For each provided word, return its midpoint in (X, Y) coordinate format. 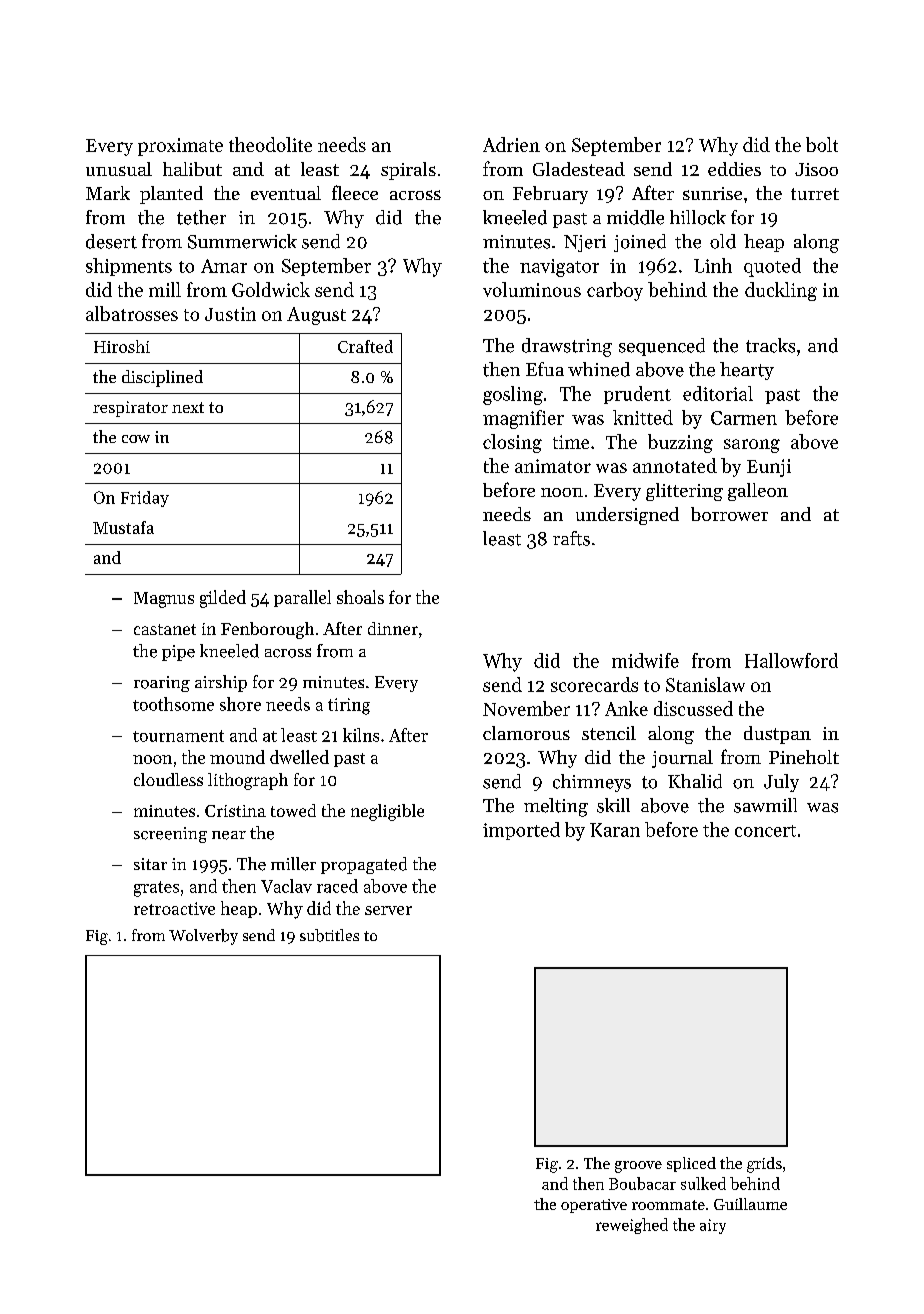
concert (765, 831)
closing (512, 443)
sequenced (662, 347)
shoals (360, 597)
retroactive (174, 908)
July (781, 783)
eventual (286, 193)
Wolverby (203, 937)
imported (521, 831)
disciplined (162, 378)
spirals (408, 171)
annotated (675, 465)
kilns (361, 735)
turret (815, 194)
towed (293, 810)
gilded (223, 599)
